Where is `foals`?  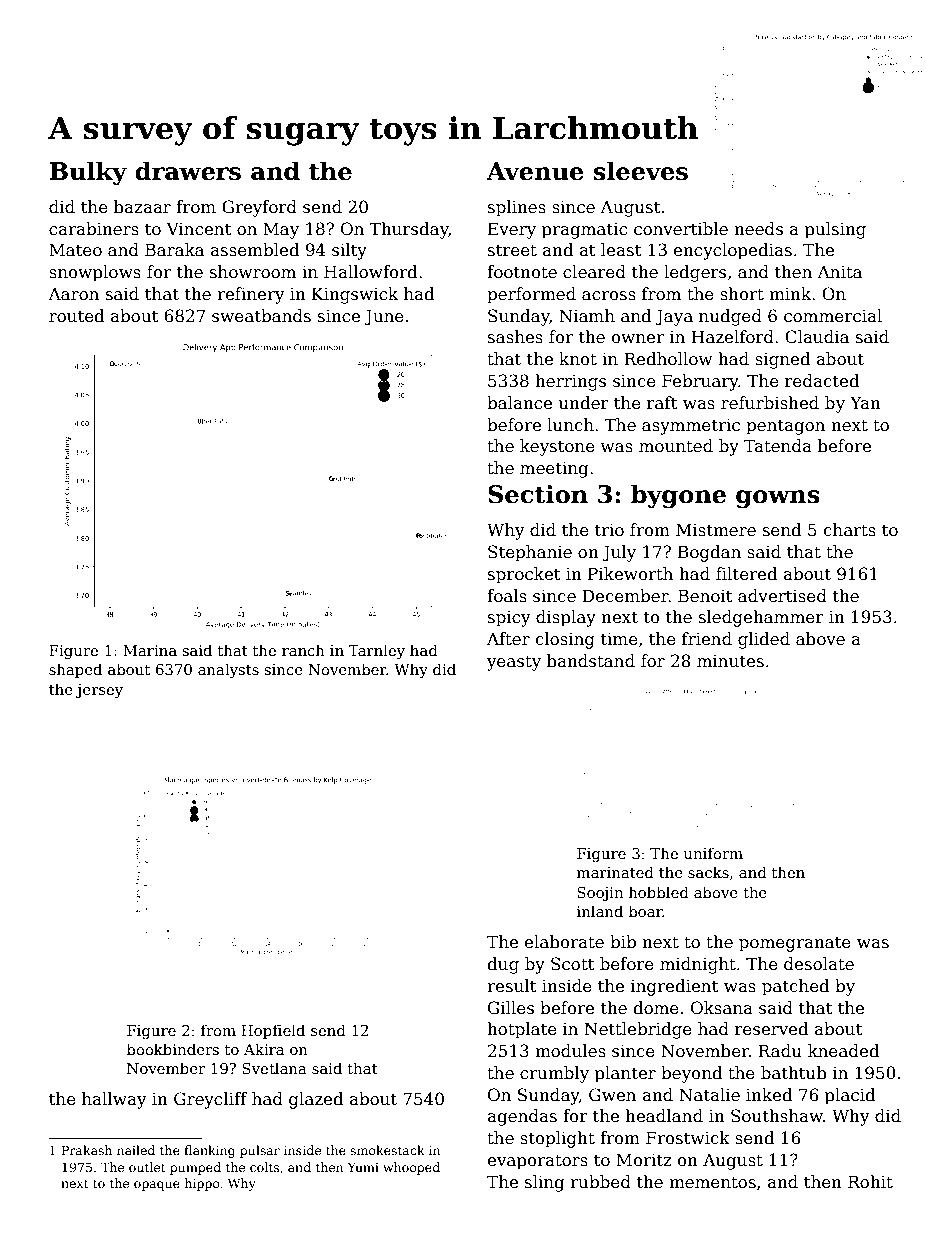
foals is located at coordinates (507, 596).
